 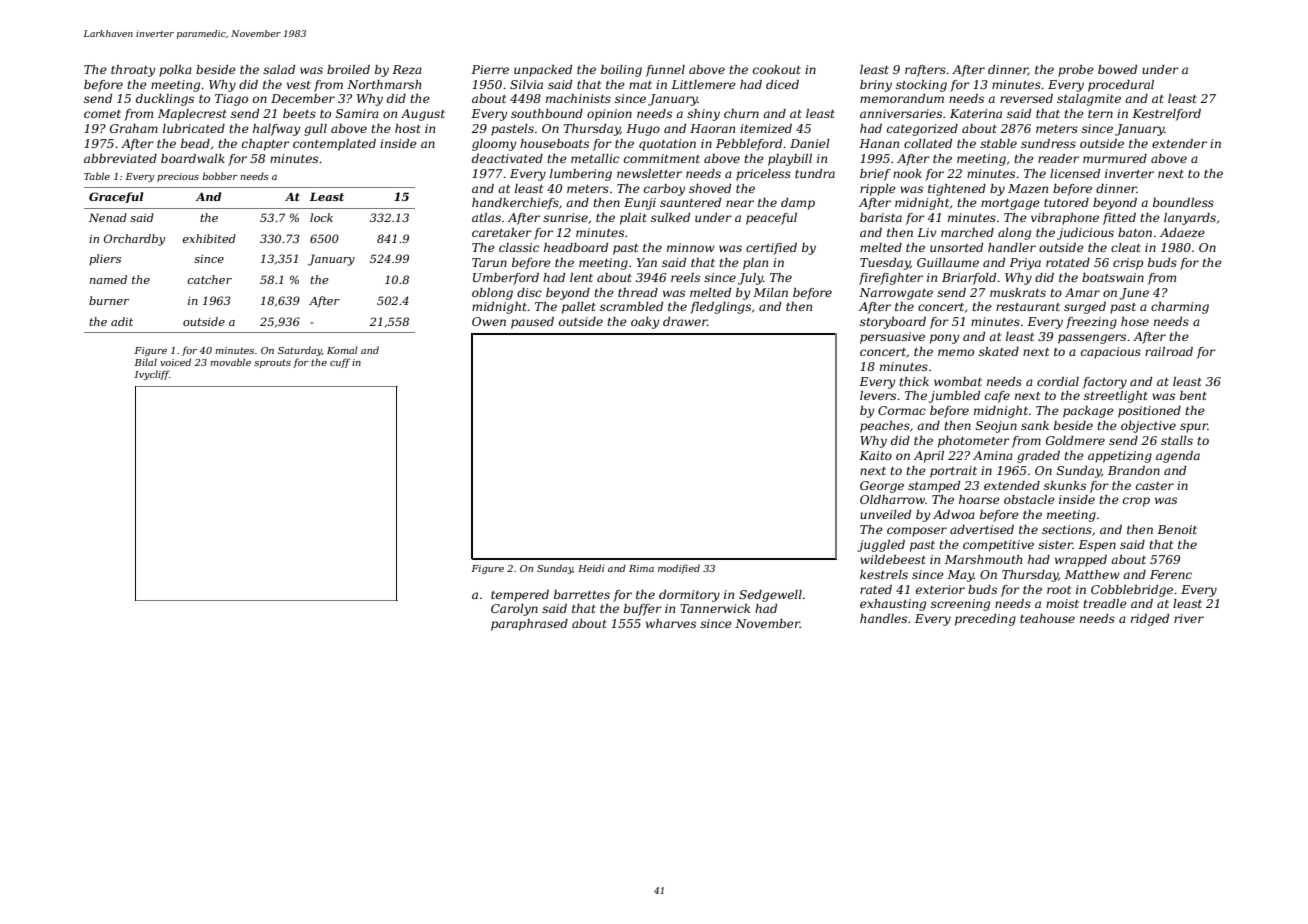 What do you see at coordinates (554, 143) in the screenshot?
I see `houseboats` at bounding box center [554, 143].
